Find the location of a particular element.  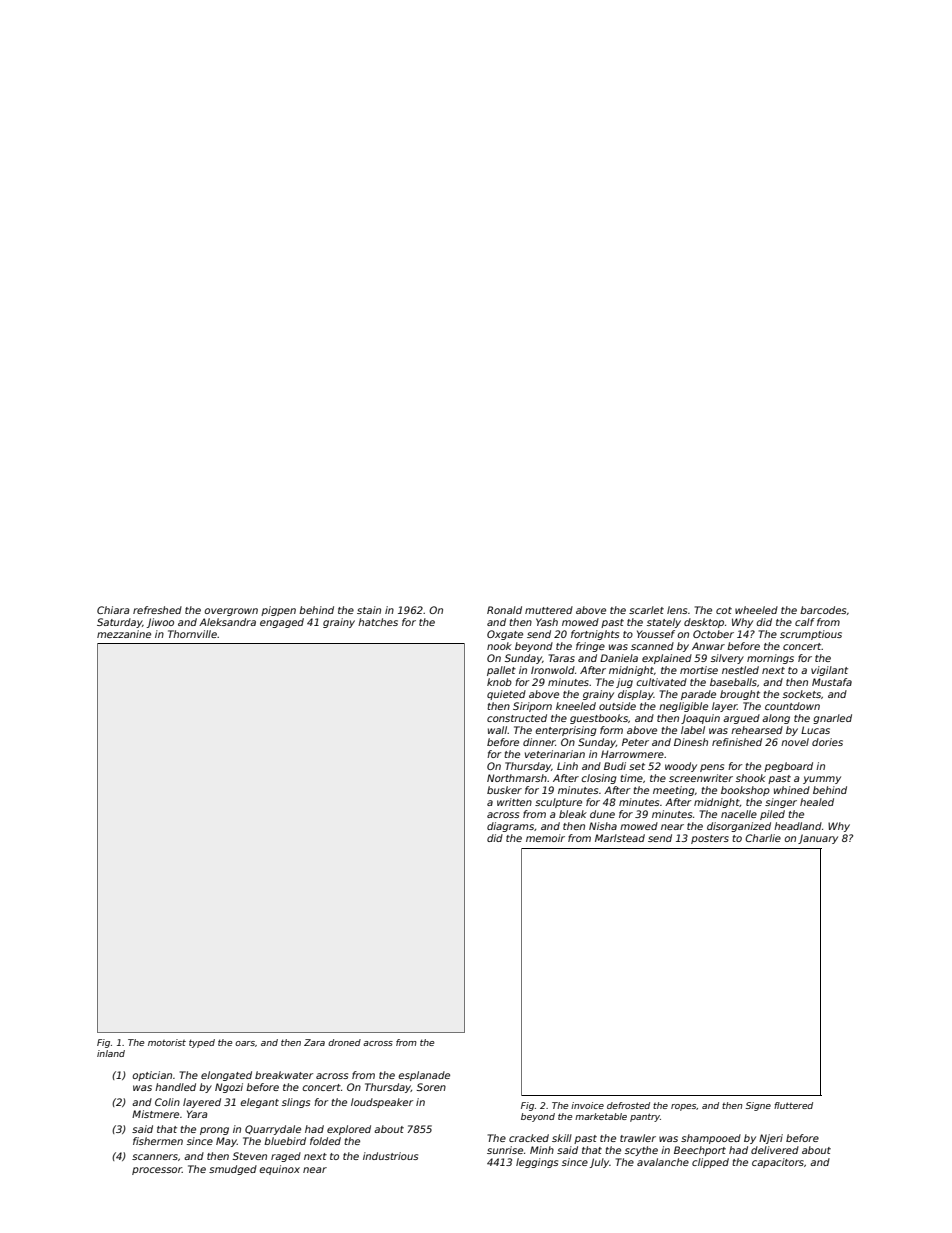

inland is located at coordinates (111, 1053).
